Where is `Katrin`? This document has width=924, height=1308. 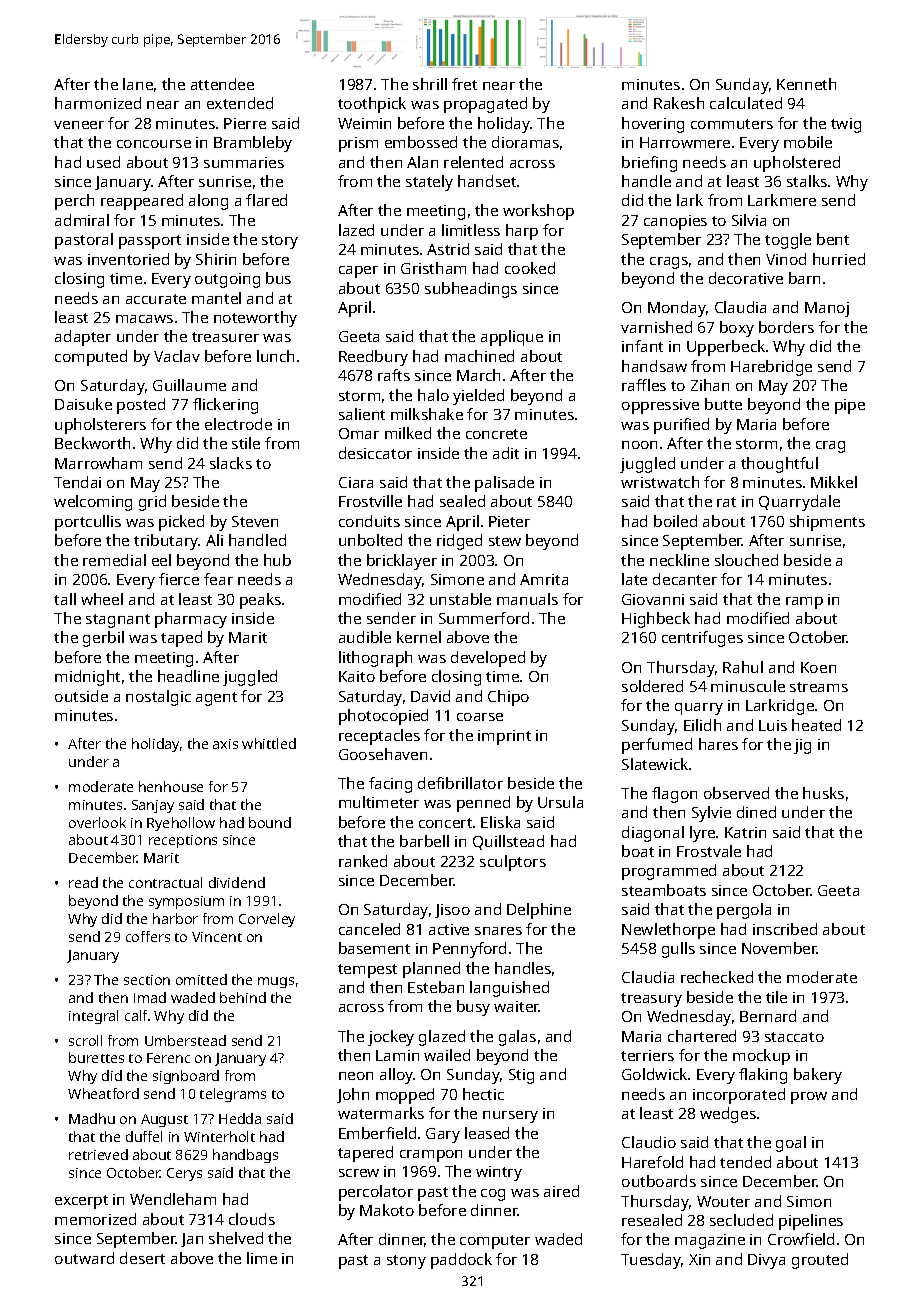 Katrin is located at coordinates (745, 832).
